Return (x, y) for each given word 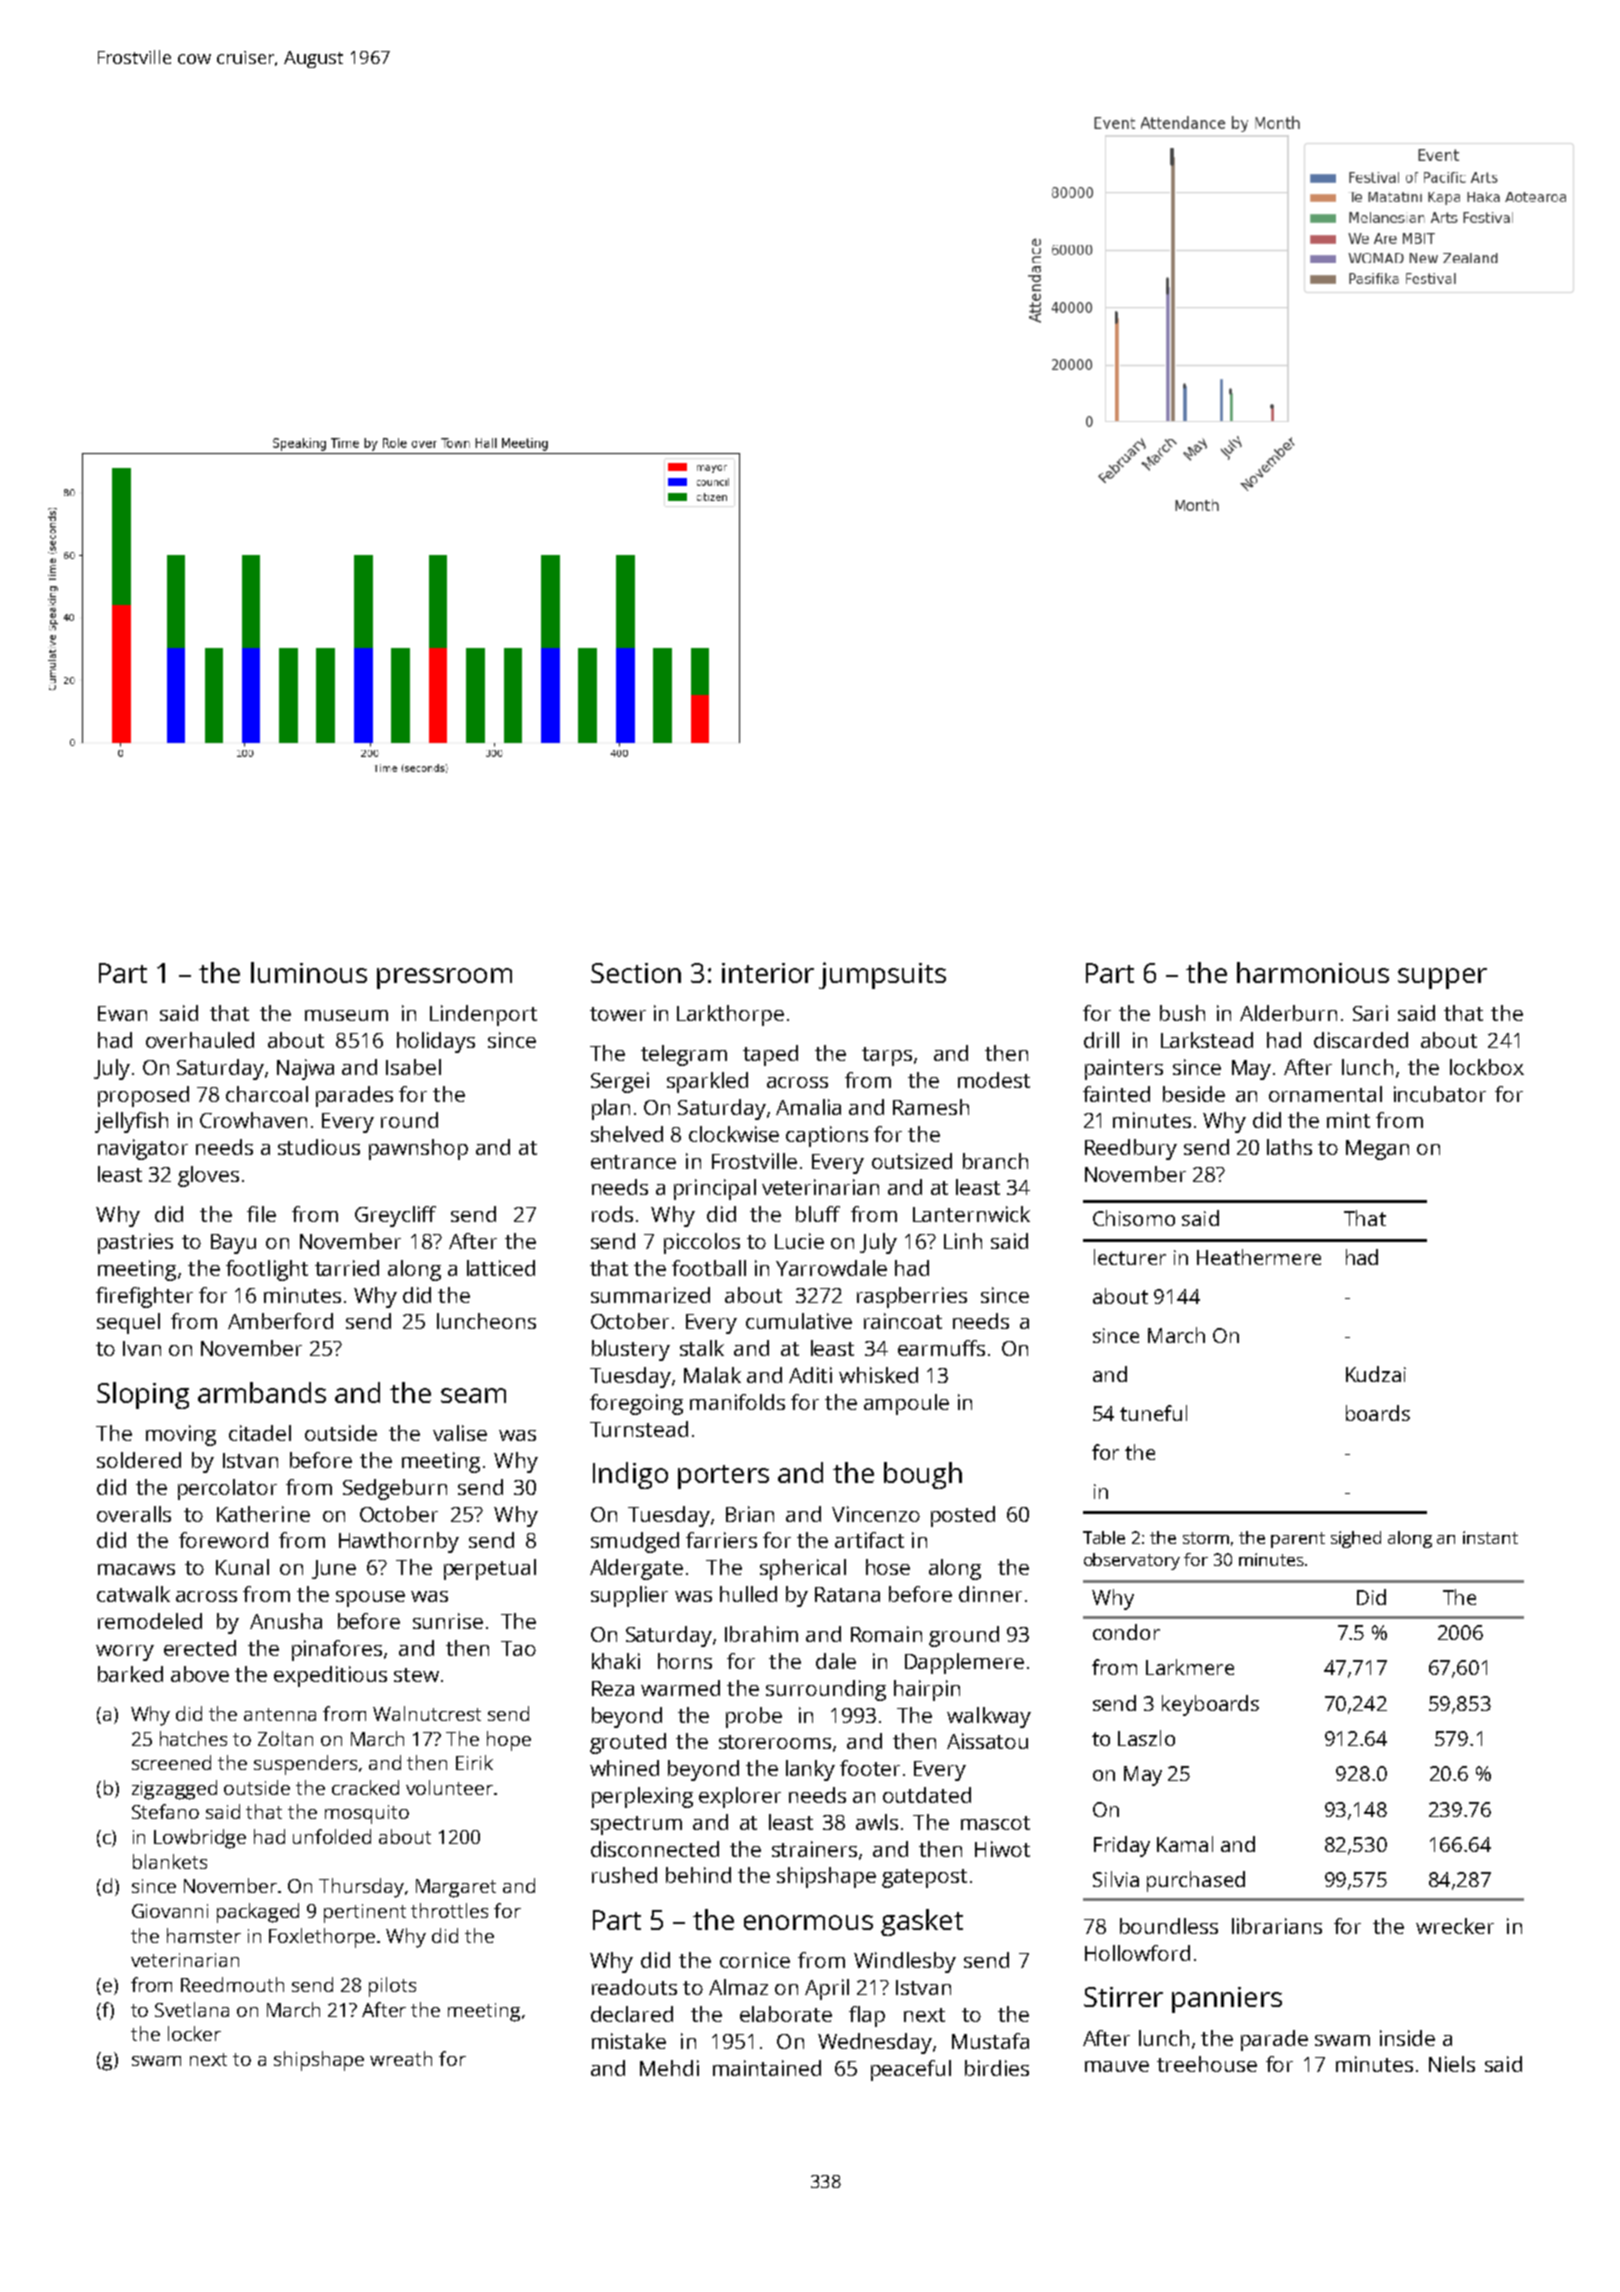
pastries (135, 1243)
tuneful (1153, 1413)
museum (346, 1015)
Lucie (799, 1241)
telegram (684, 1055)
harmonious (1313, 972)
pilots (392, 1987)
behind (698, 1875)
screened (171, 1762)
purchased (1196, 1881)
